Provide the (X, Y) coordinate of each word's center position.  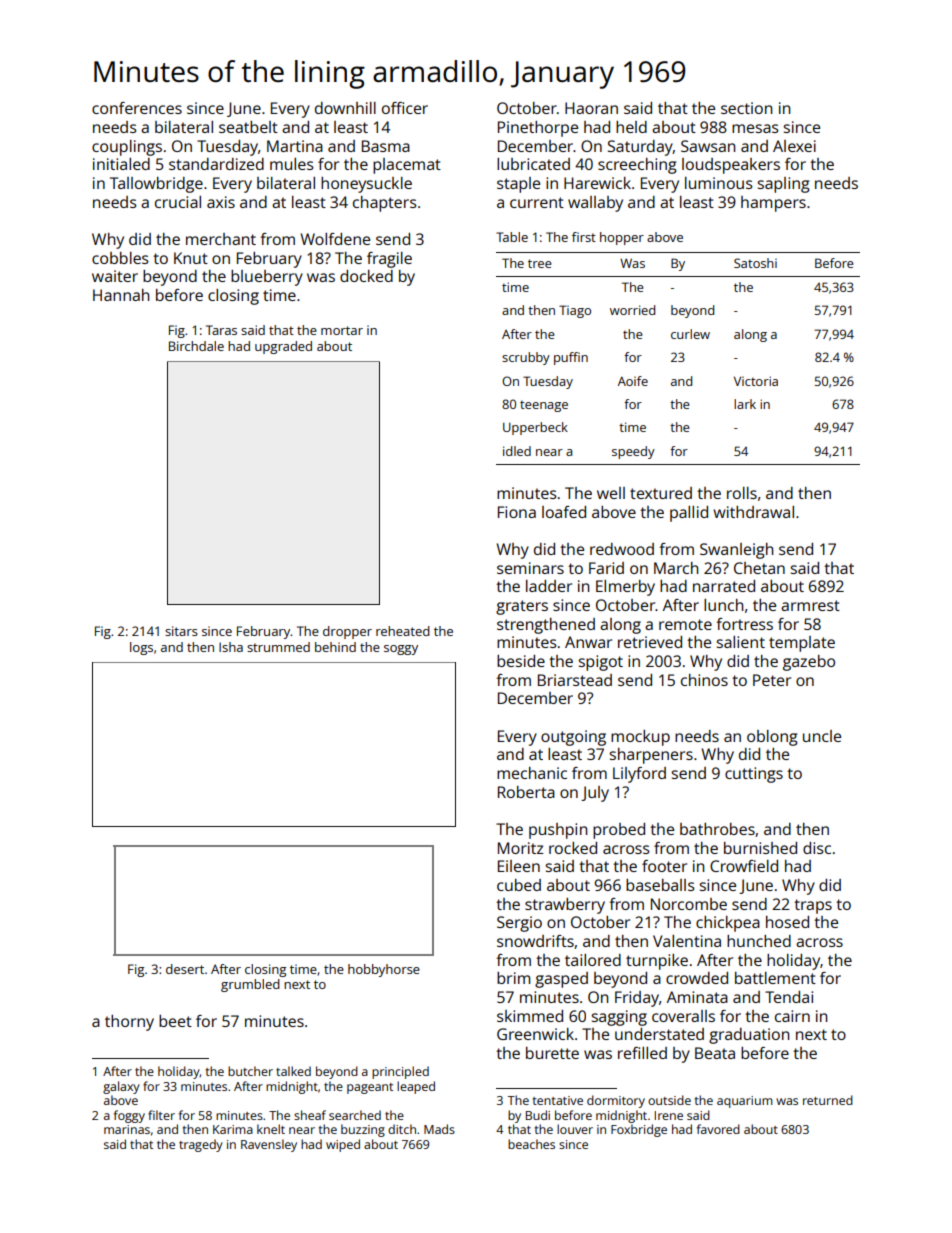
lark (745, 404)
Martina (295, 146)
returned (828, 1100)
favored (718, 1129)
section (746, 108)
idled (517, 451)
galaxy (121, 1087)
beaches (531, 1144)
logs (141, 648)
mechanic (532, 773)
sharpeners (651, 756)
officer (405, 108)
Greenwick (535, 1034)
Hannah (121, 295)
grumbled (250, 985)
